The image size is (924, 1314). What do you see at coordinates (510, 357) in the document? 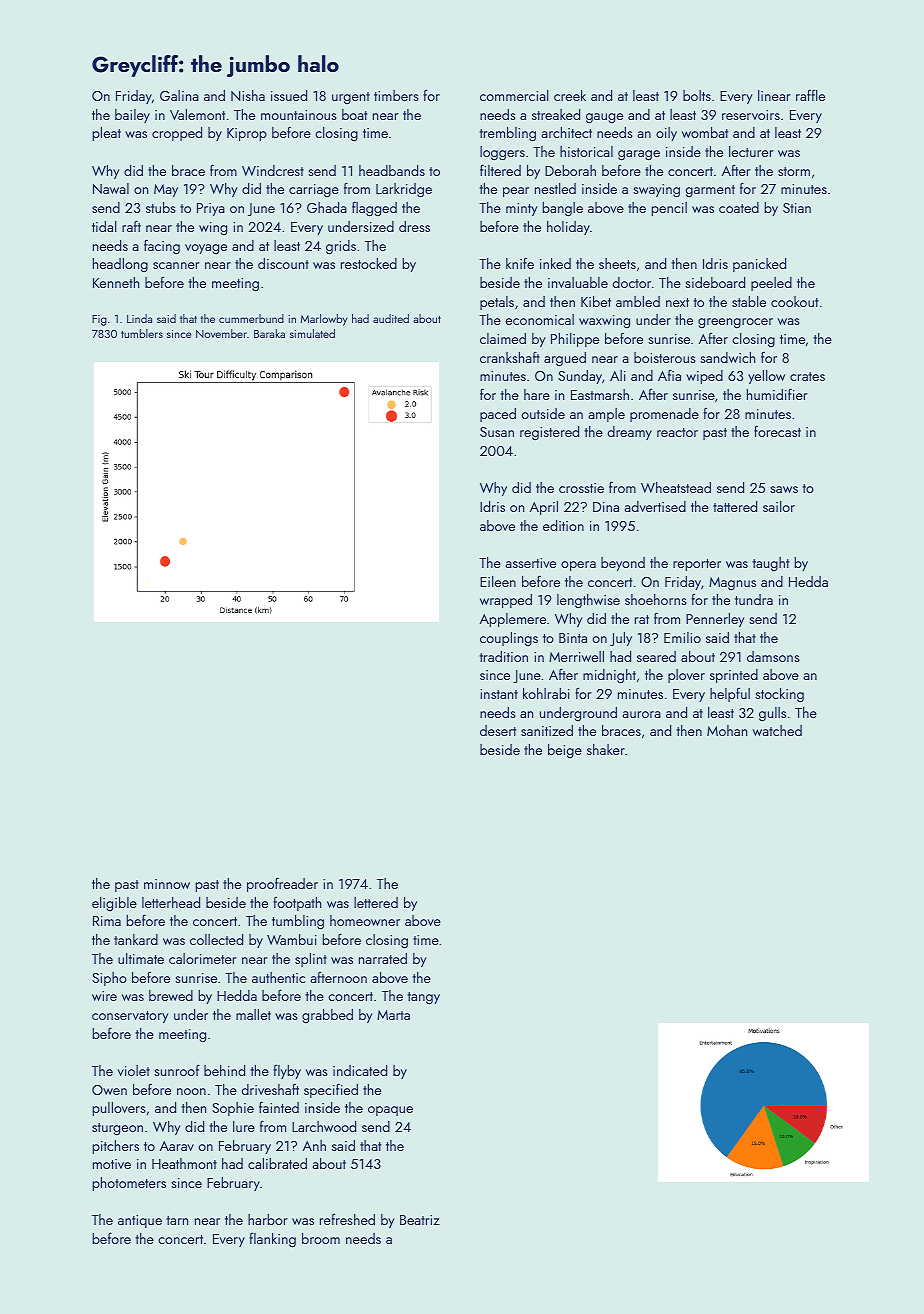
I see `crankshaft` at bounding box center [510, 357].
